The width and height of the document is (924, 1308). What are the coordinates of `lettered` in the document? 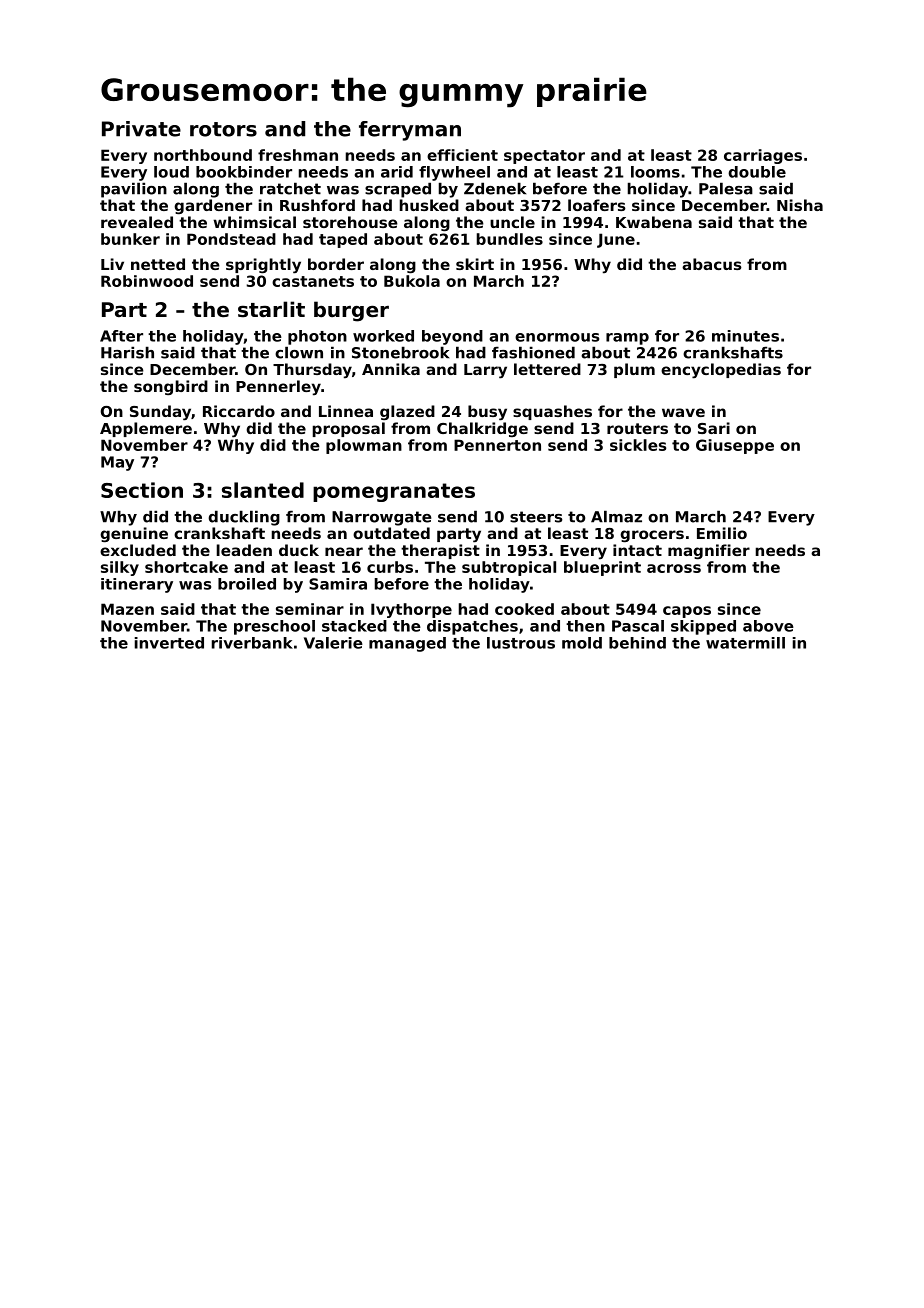 It's located at (547, 369).
